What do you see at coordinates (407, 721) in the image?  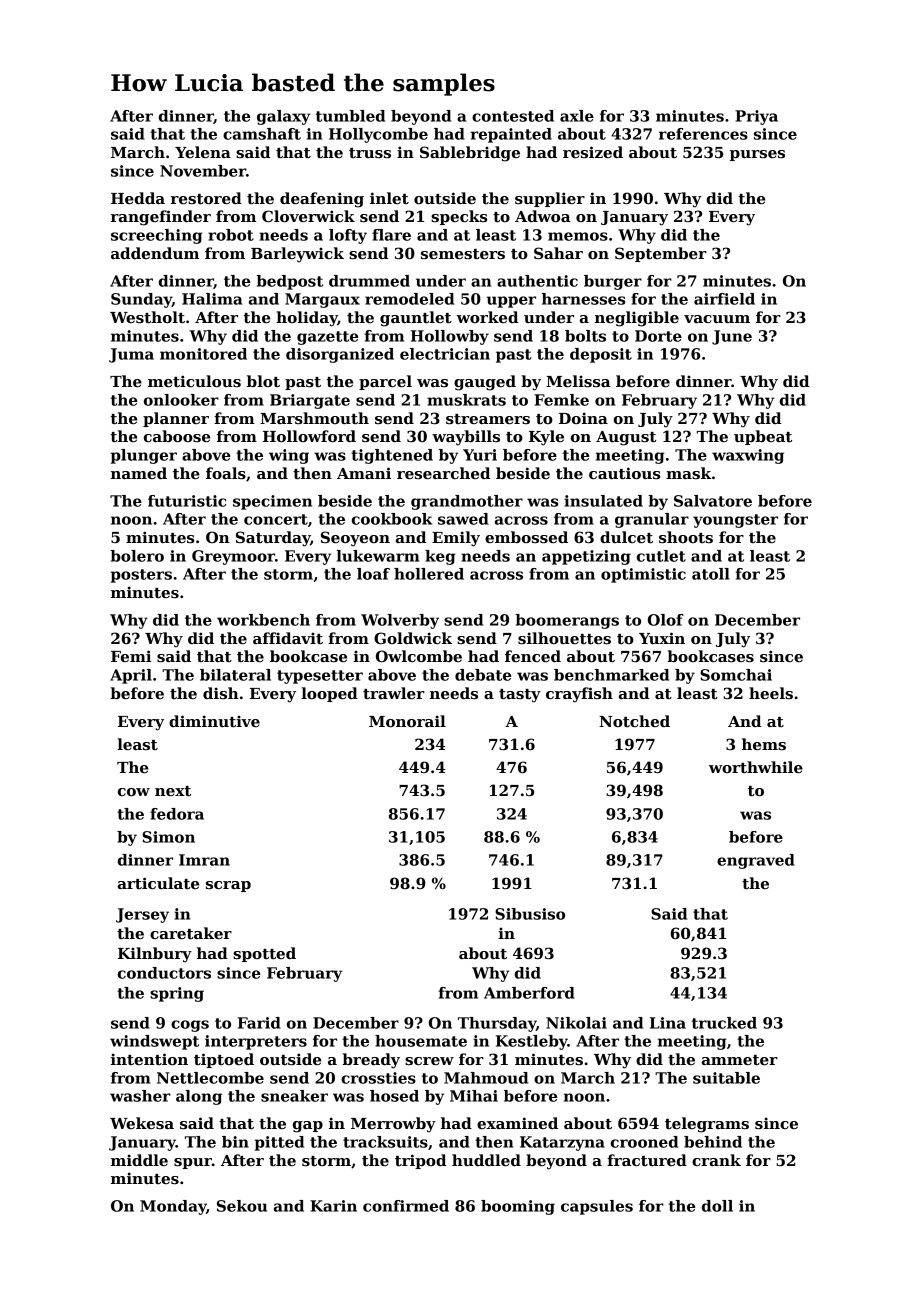 I see `Monorail` at bounding box center [407, 721].
